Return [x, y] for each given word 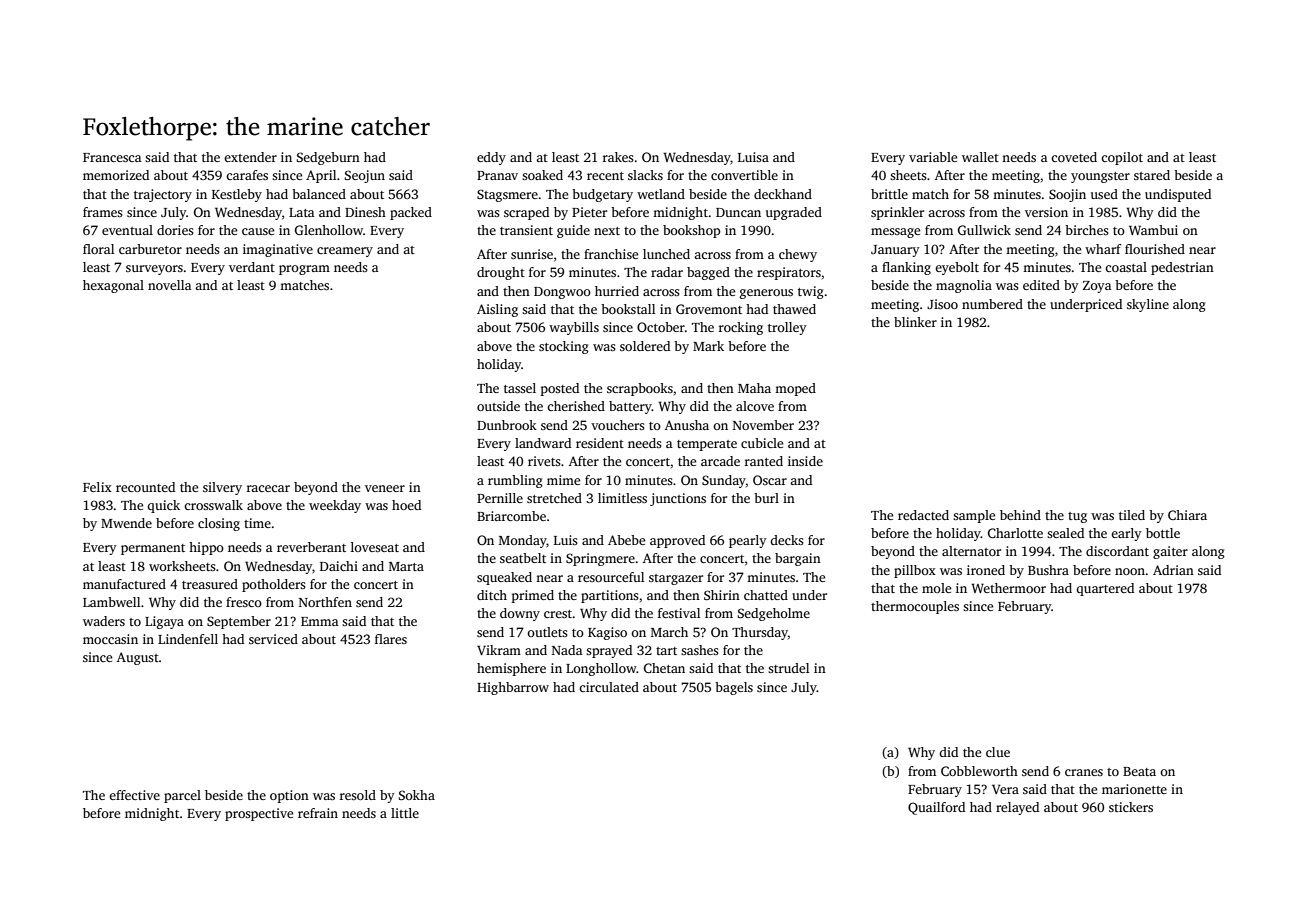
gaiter [1170, 552]
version [1046, 212]
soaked [542, 175]
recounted [145, 487]
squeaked [504, 578]
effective [134, 795]
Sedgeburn [328, 158]
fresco [244, 602]
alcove [755, 406]
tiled [1132, 515]
